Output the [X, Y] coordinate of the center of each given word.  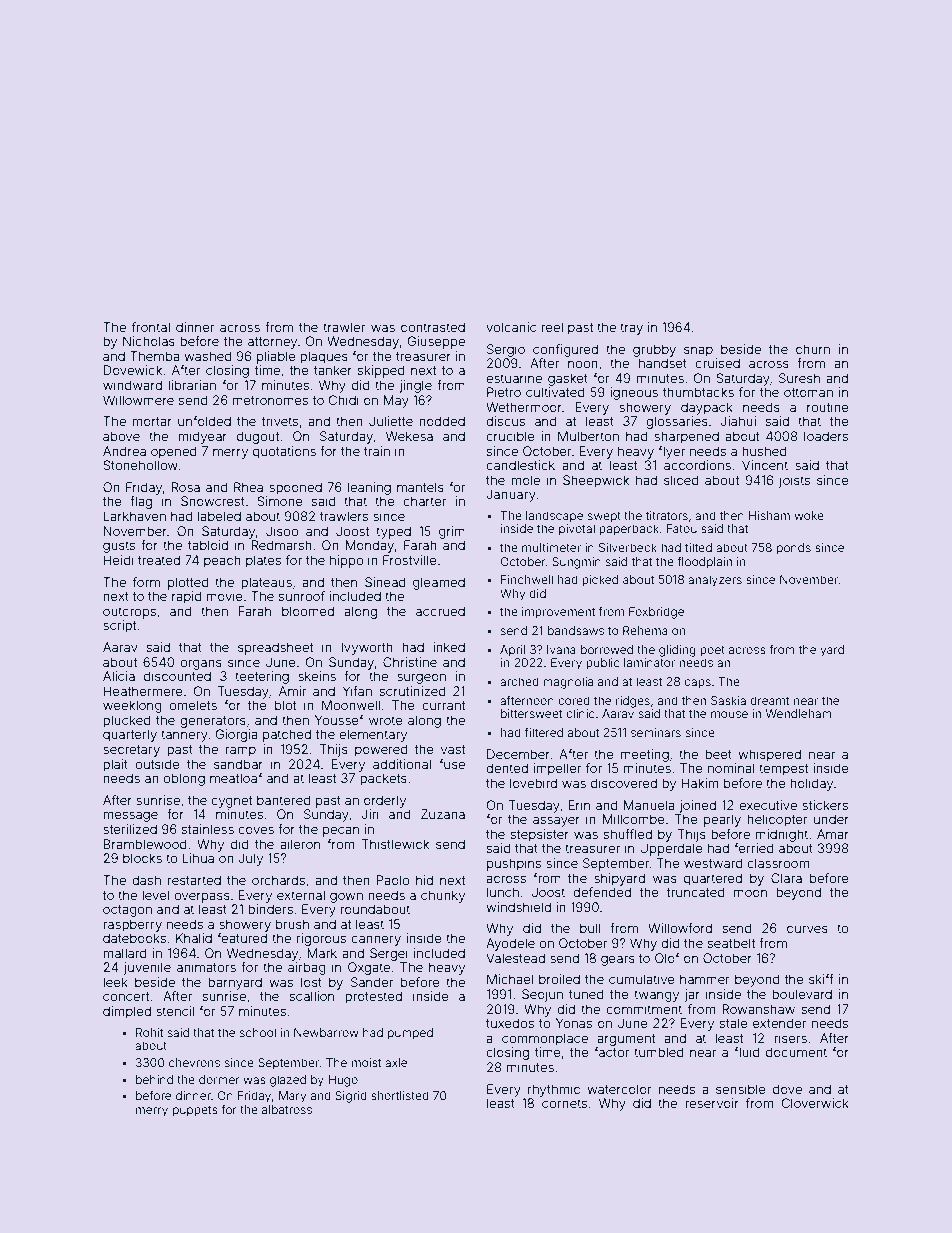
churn [813, 349]
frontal [151, 327]
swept [604, 517]
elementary [373, 735]
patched [287, 735]
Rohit [149, 1032]
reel [552, 327]
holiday [811, 784]
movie [225, 596]
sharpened [686, 437]
